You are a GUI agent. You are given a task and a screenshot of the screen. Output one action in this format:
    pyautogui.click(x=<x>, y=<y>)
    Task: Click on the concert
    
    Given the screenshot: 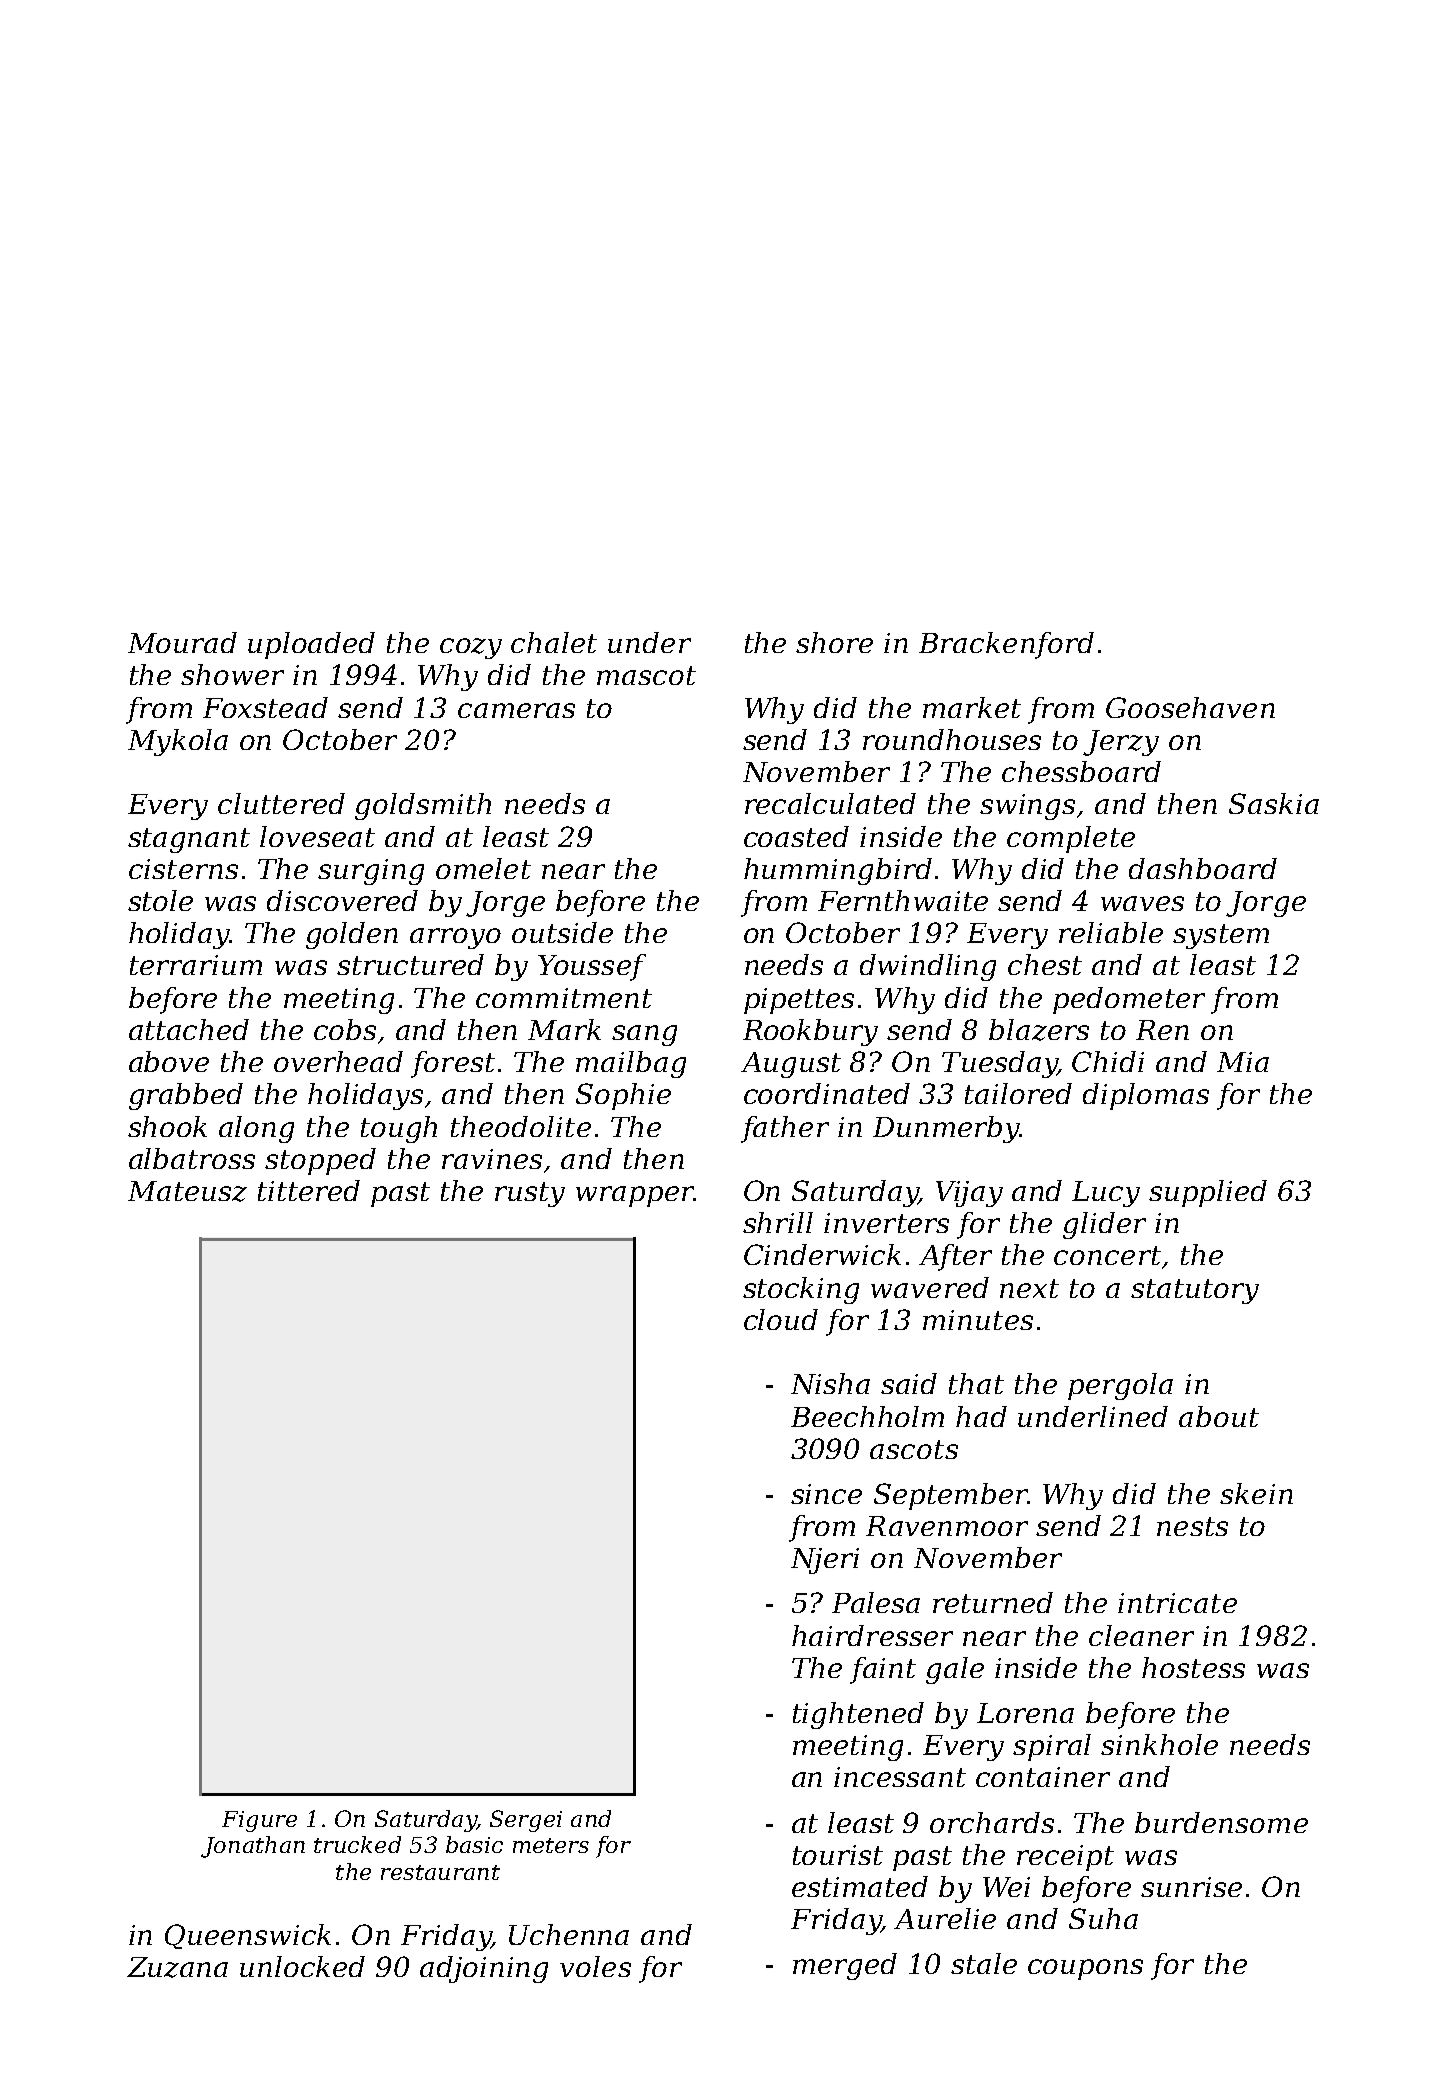 What is the action you would take?
    pyautogui.click(x=1107, y=1255)
